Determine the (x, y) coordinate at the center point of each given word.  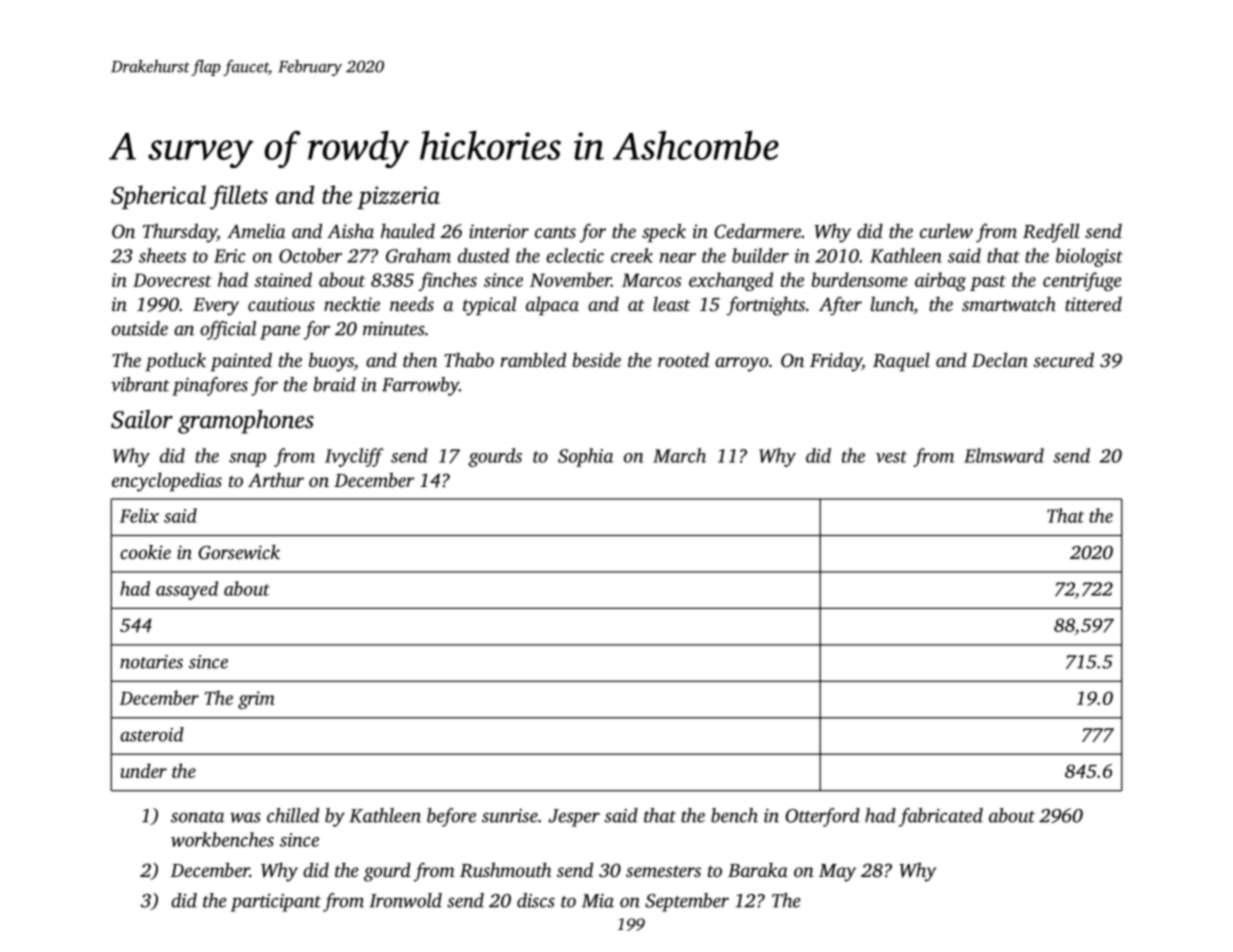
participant (276, 903)
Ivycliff (354, 457)
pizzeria (398, 197)
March (679, 455)
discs (536, 900)
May (837, 873)
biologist (1089, 257)
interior (499, 231)
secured (1063, 359)
